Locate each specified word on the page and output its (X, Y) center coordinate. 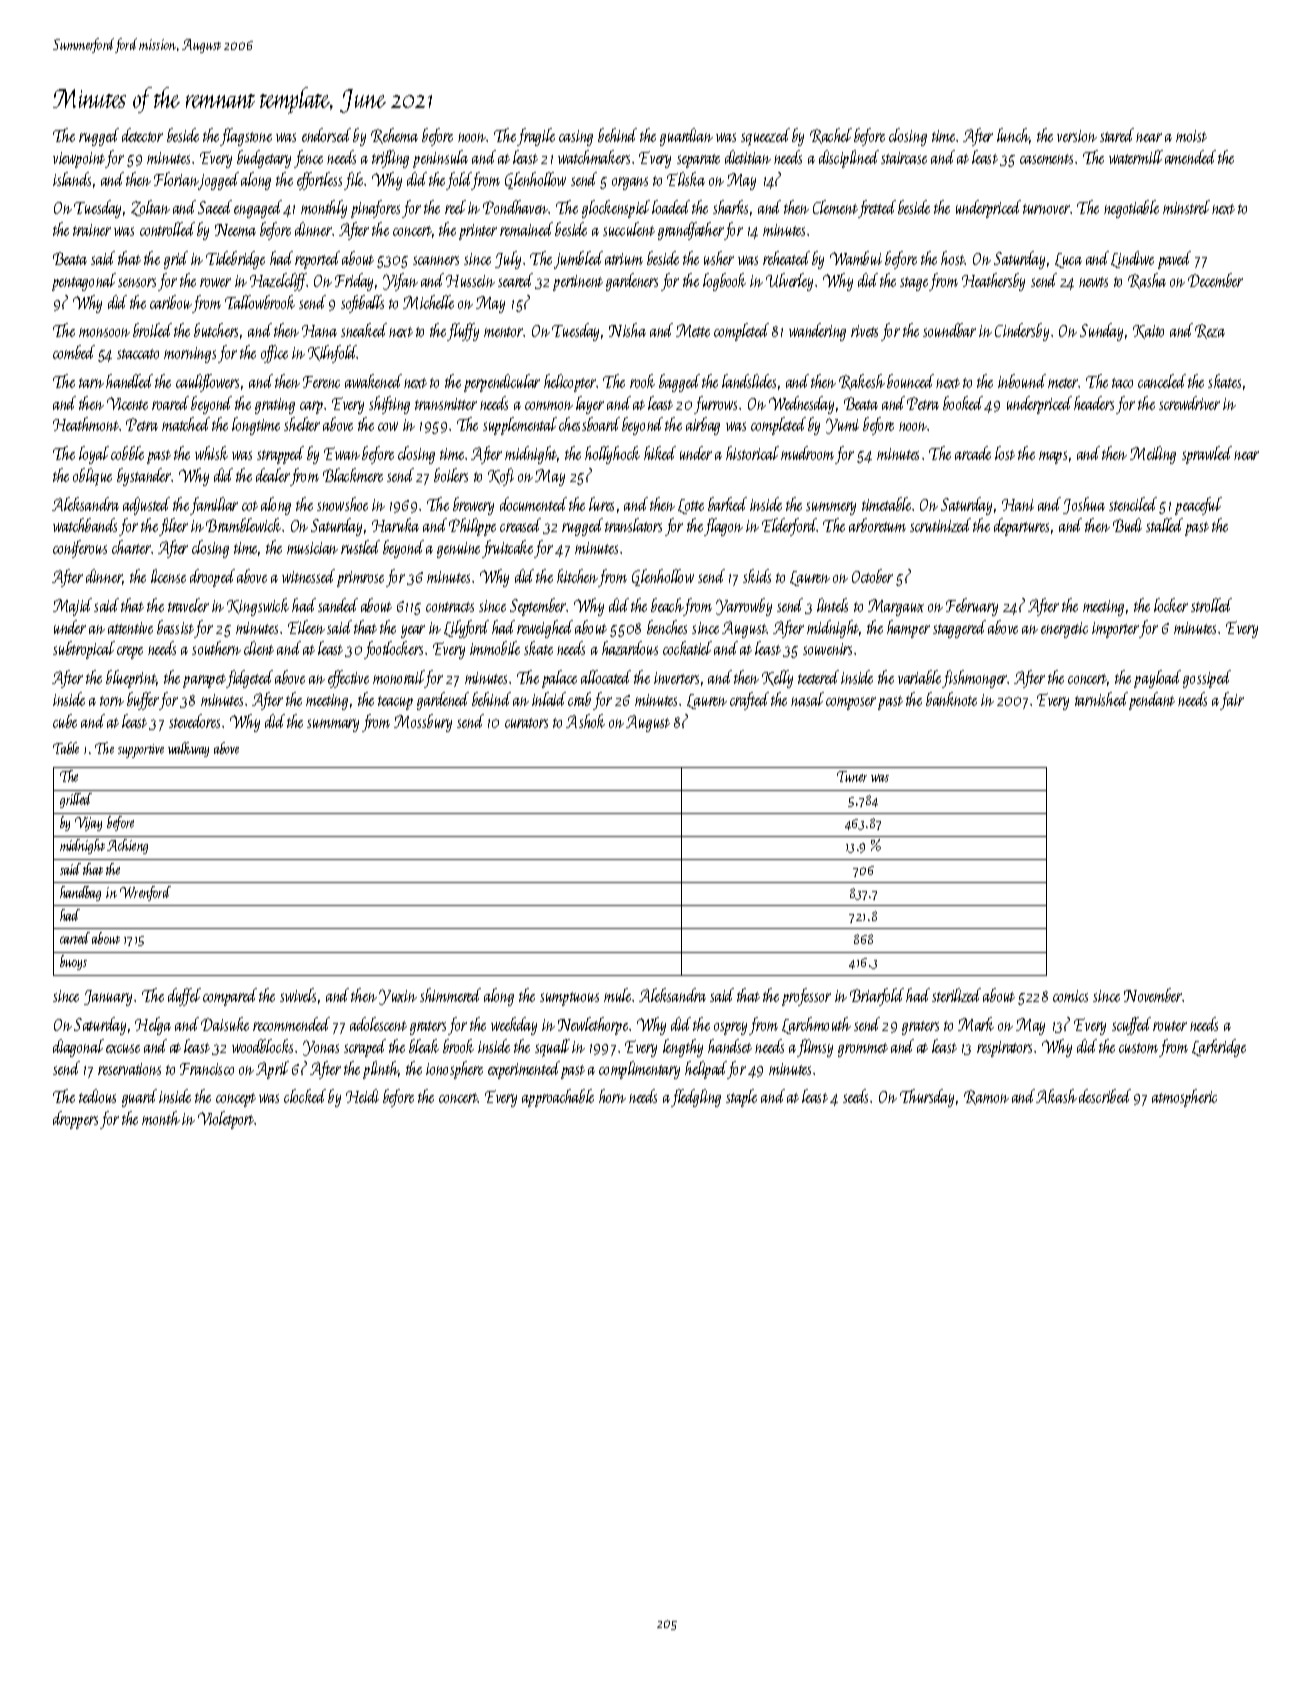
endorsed (326, 135)
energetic (1064, 630)
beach (667, 605)
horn (612, 1096)
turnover (1046, 209)
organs (630, 183)
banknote (951, 699)
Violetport (226, 1120)
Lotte (691, 506)
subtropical (84, 650)
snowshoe (342, 504)
